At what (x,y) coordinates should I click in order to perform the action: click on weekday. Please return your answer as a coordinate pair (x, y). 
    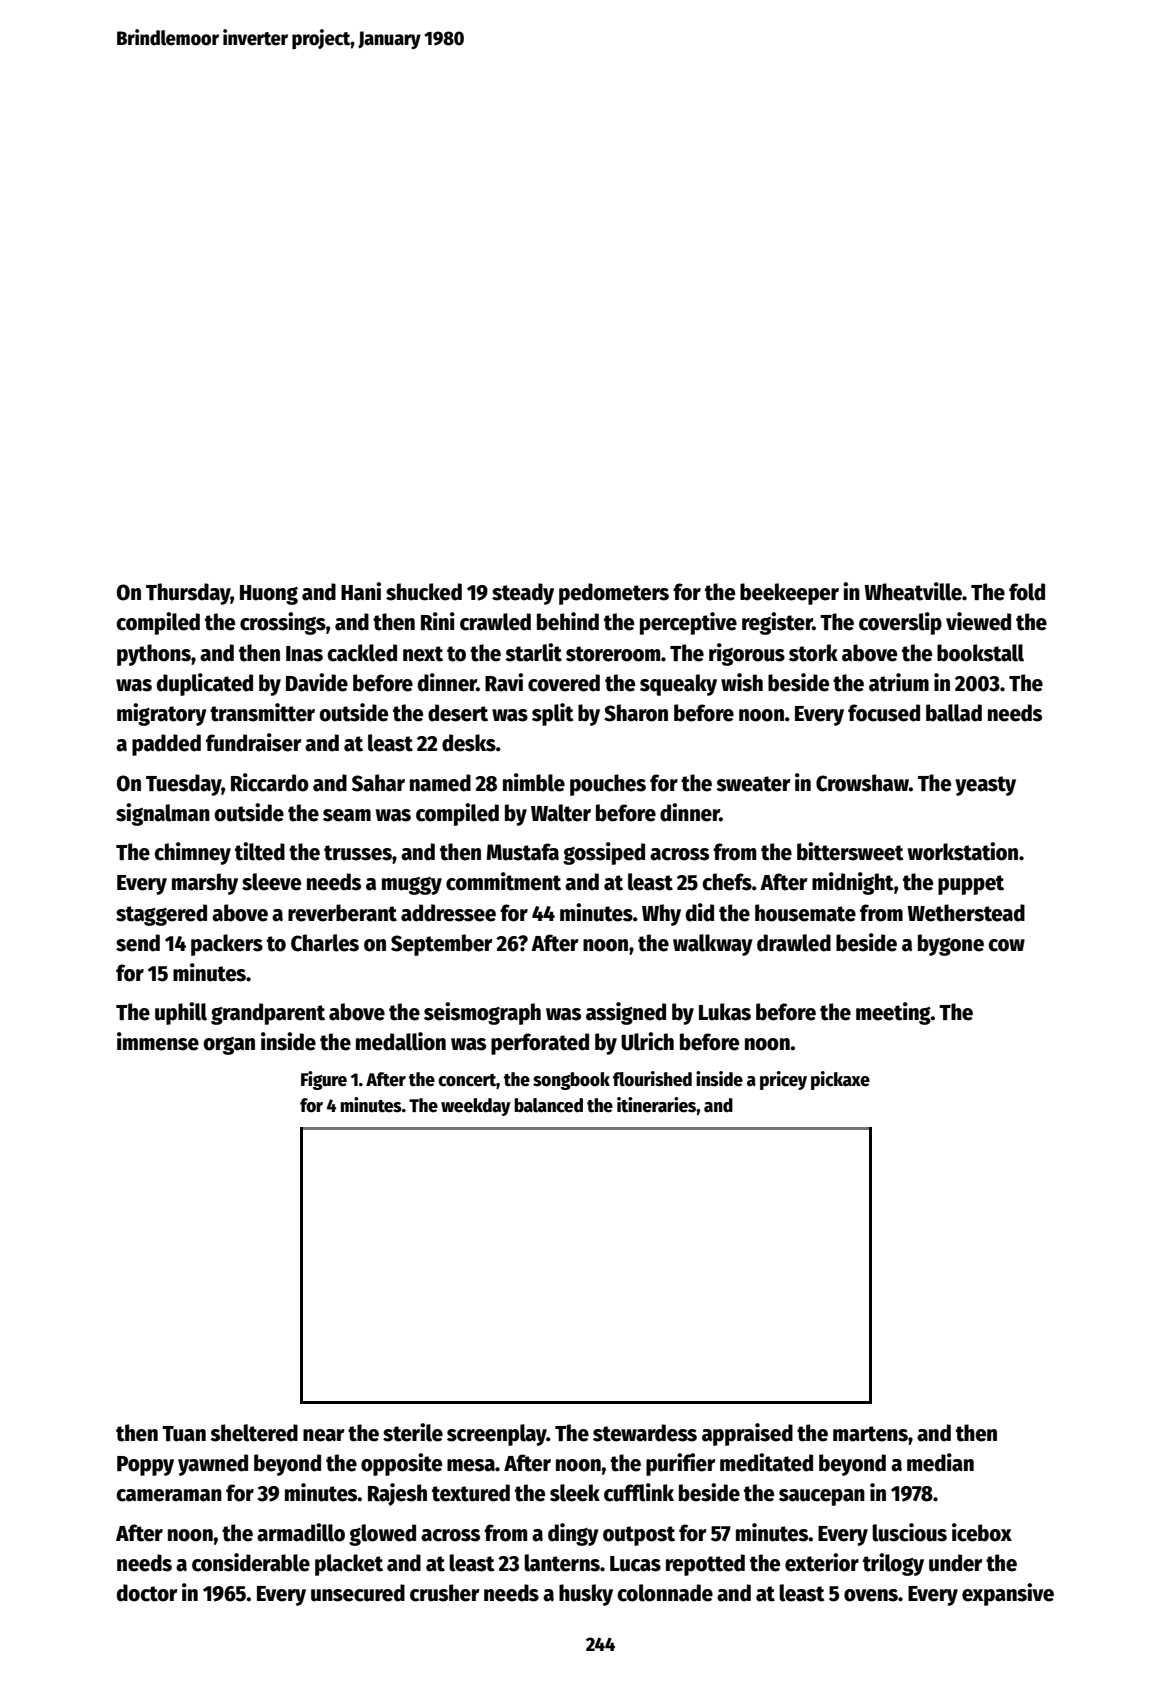
    Looking at the image, I should click on (476, 1107).
